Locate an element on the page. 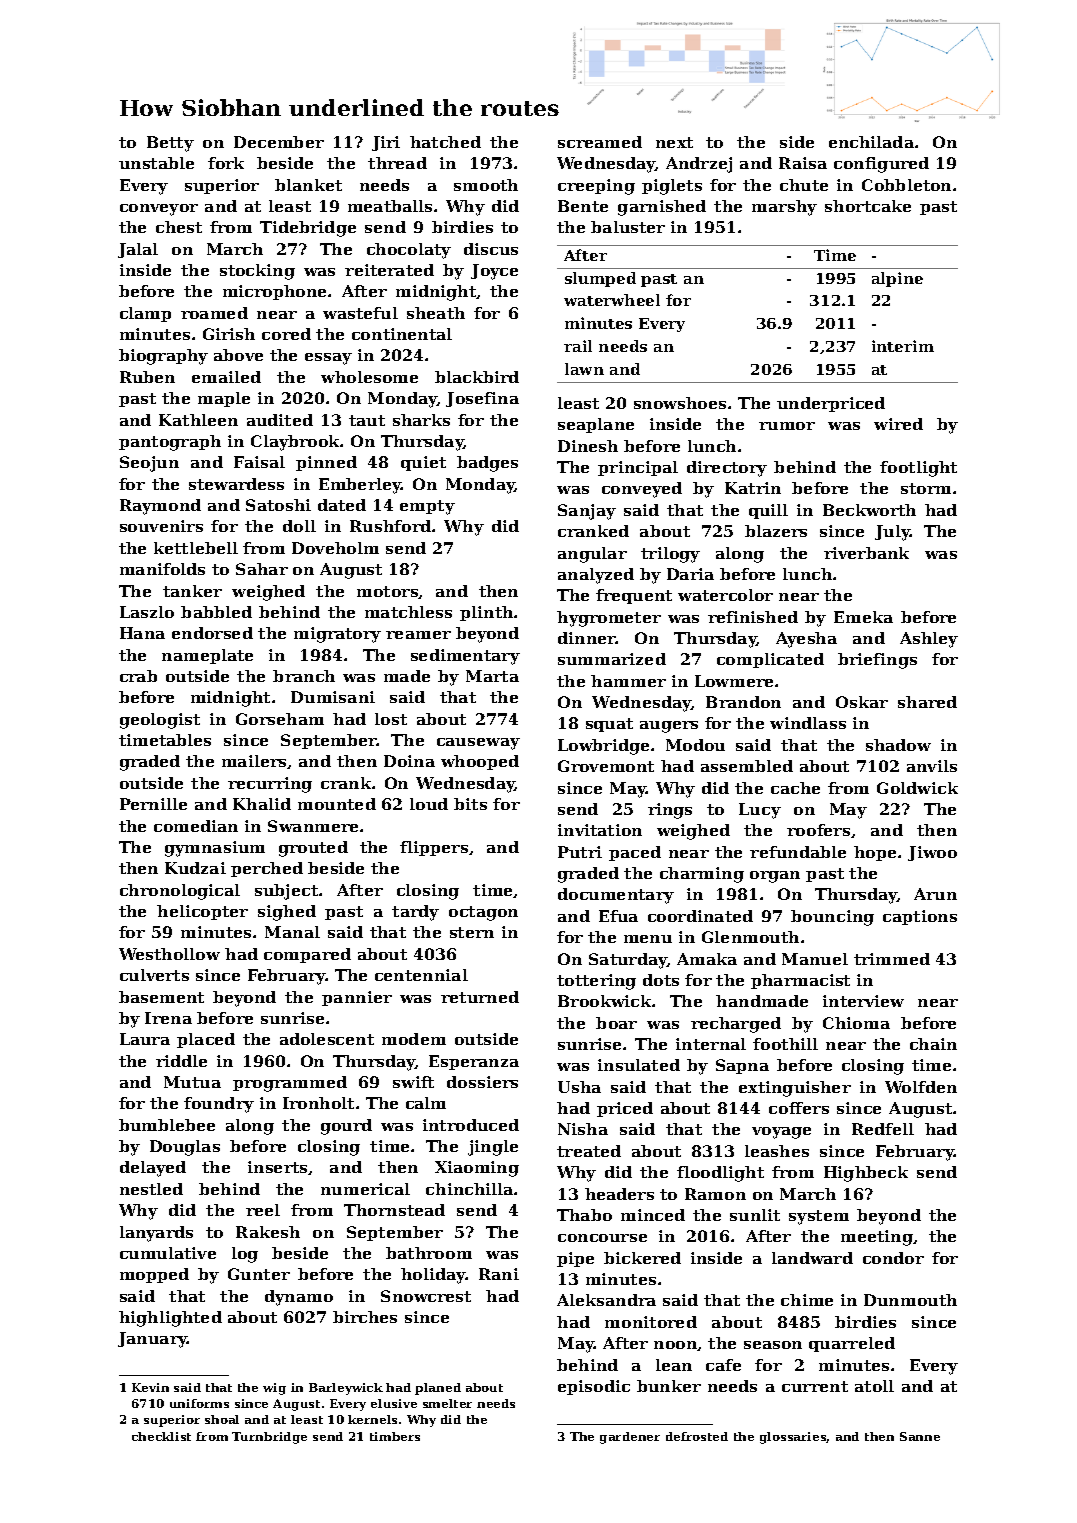 Image resolution: width=1077 pixels, height=1523 pixels. reel is located at coordinates (263, 1210).
